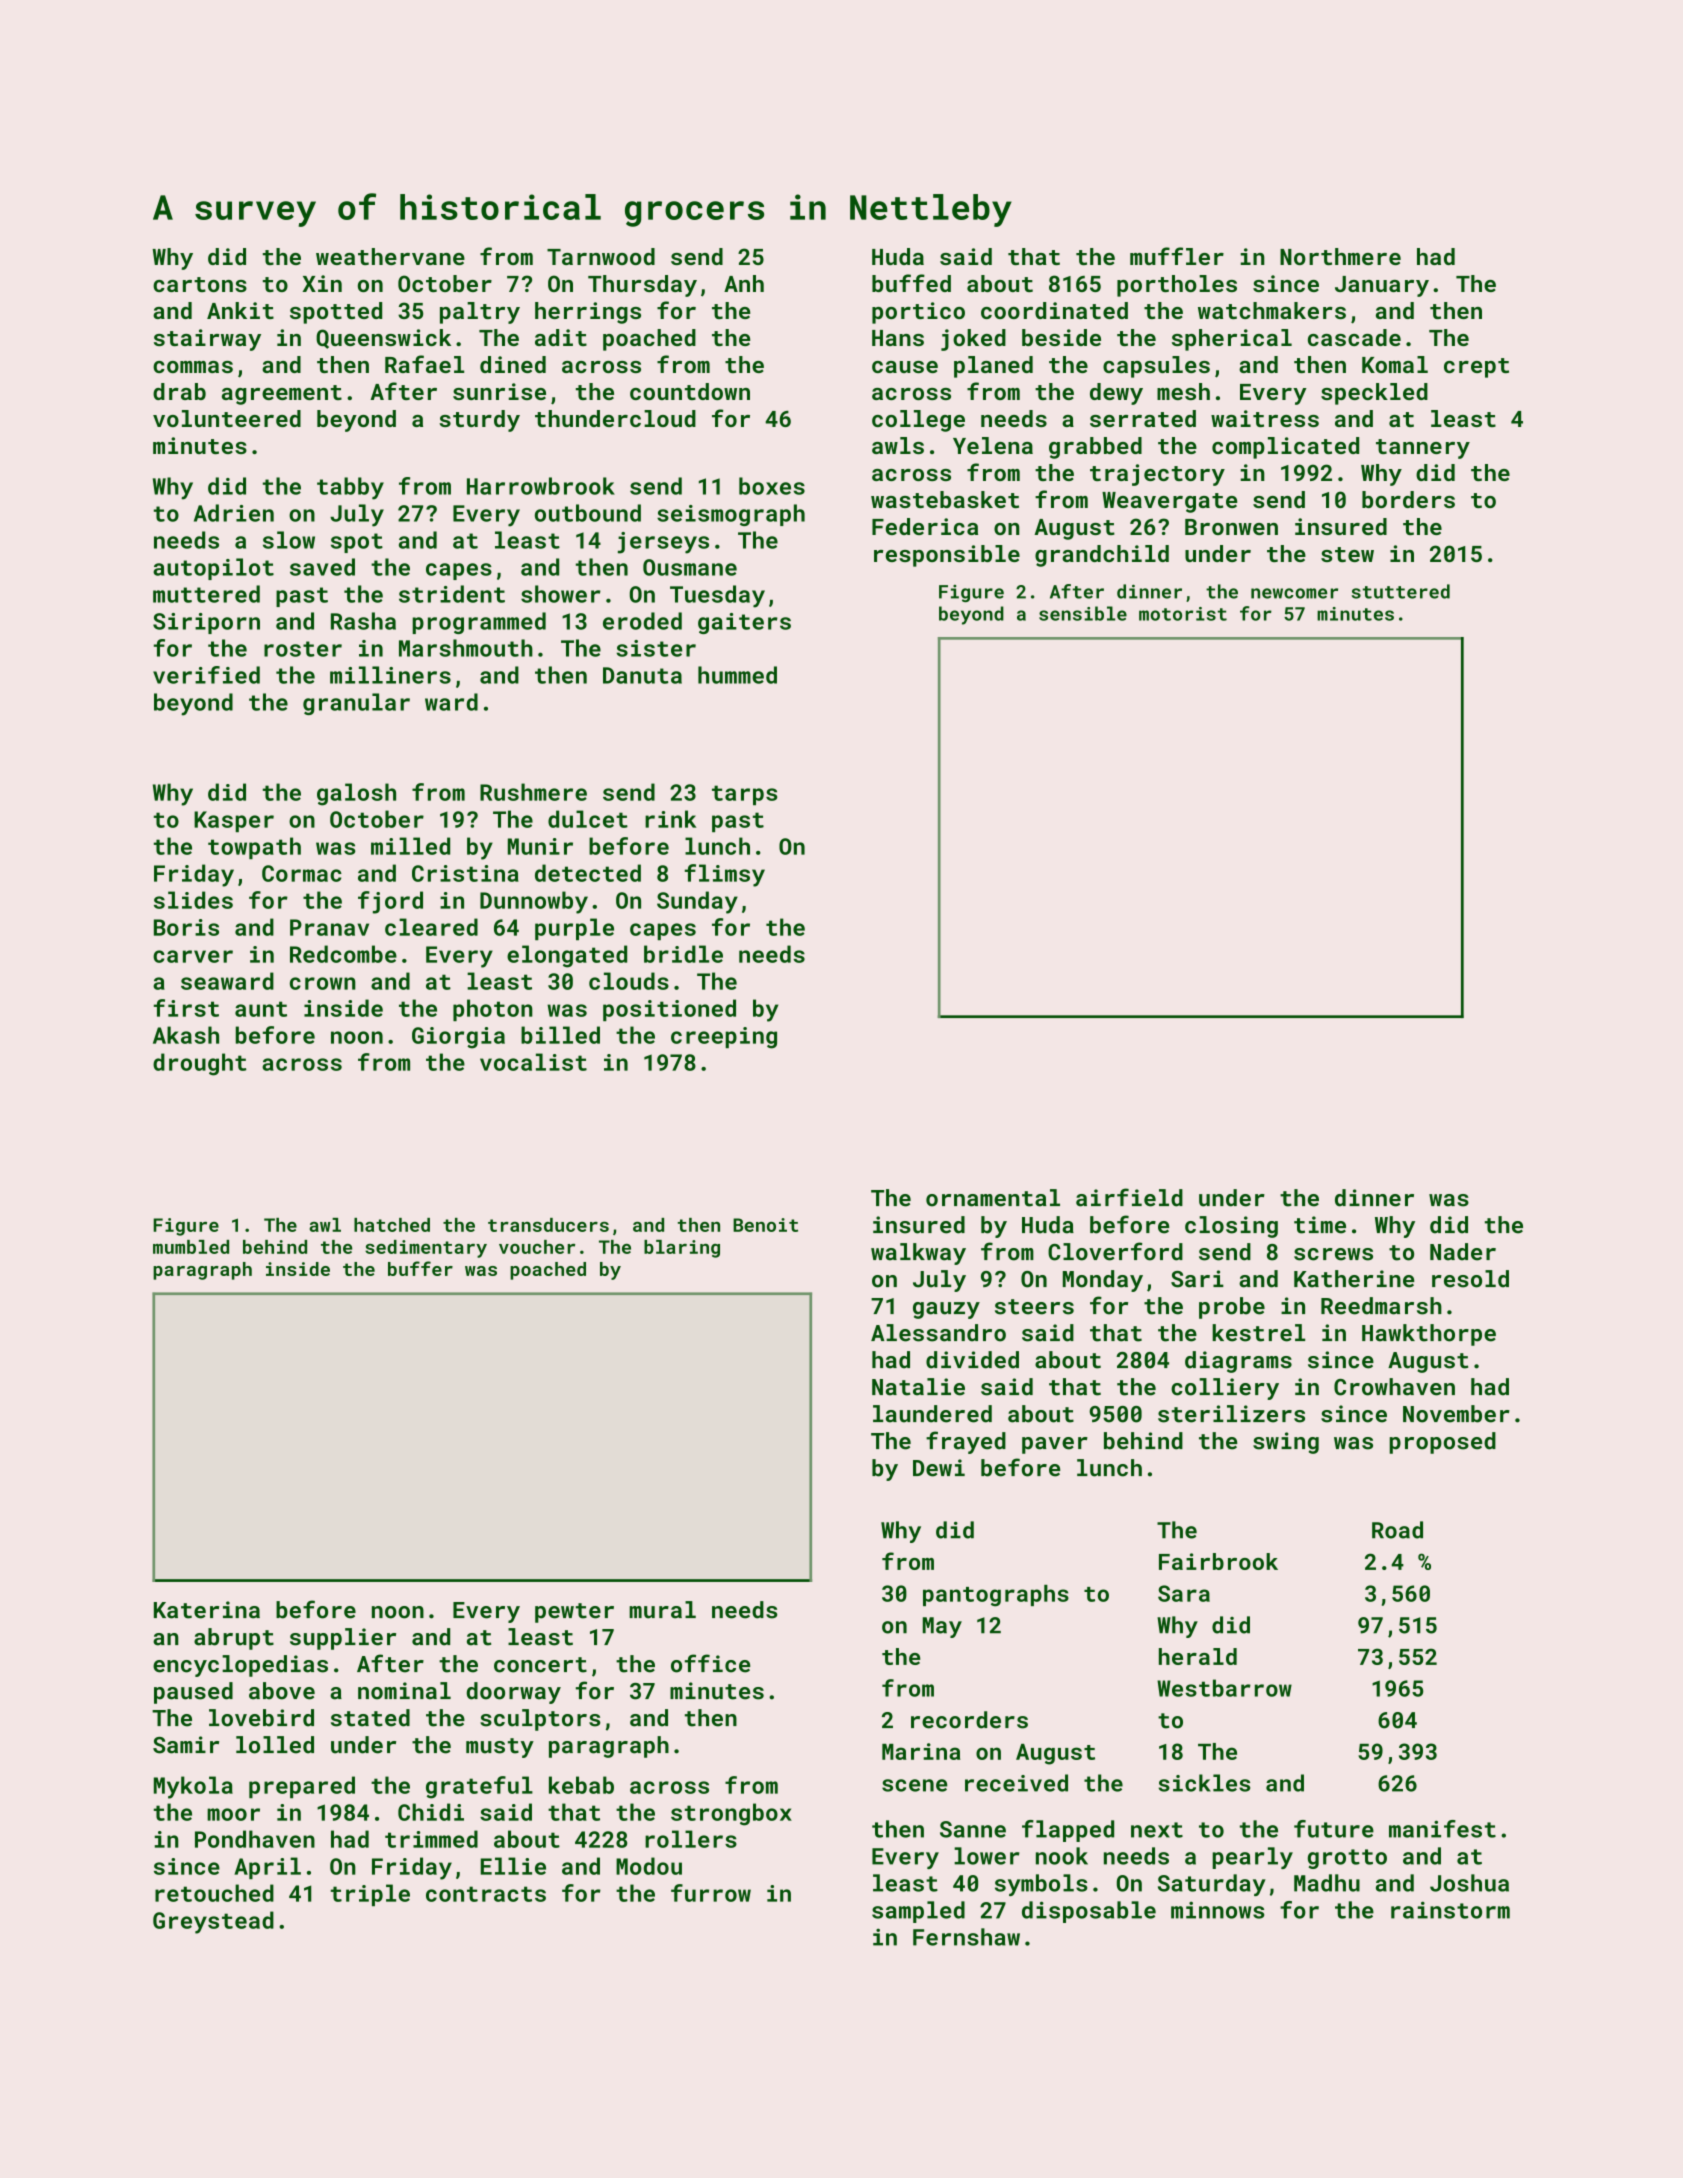  What do you see at coordinates (1334, 1829) in the document?
I see `future` at bounding box center [1334, 1829].
